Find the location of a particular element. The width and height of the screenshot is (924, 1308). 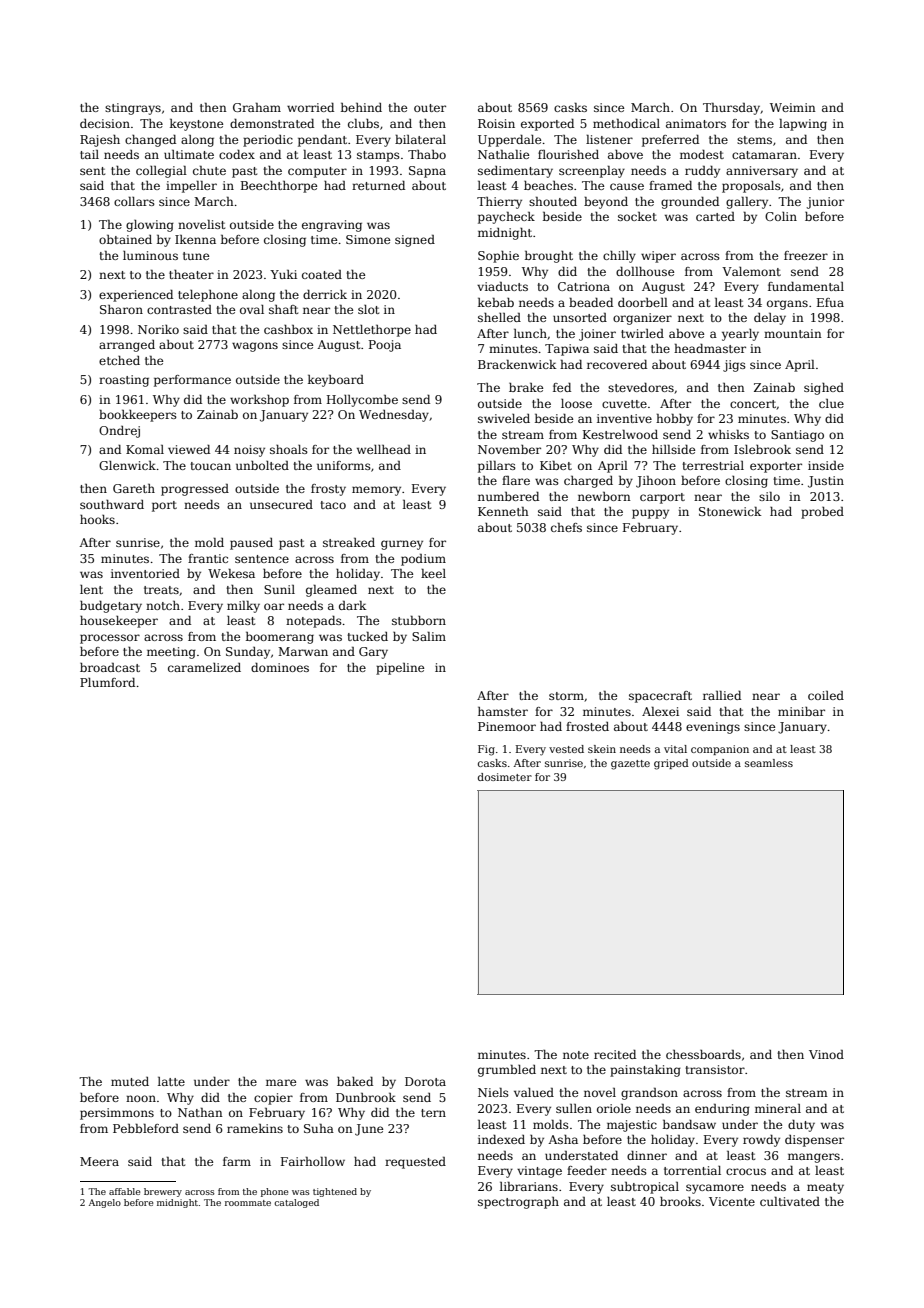

junior is located at coordinates (825, 203).
